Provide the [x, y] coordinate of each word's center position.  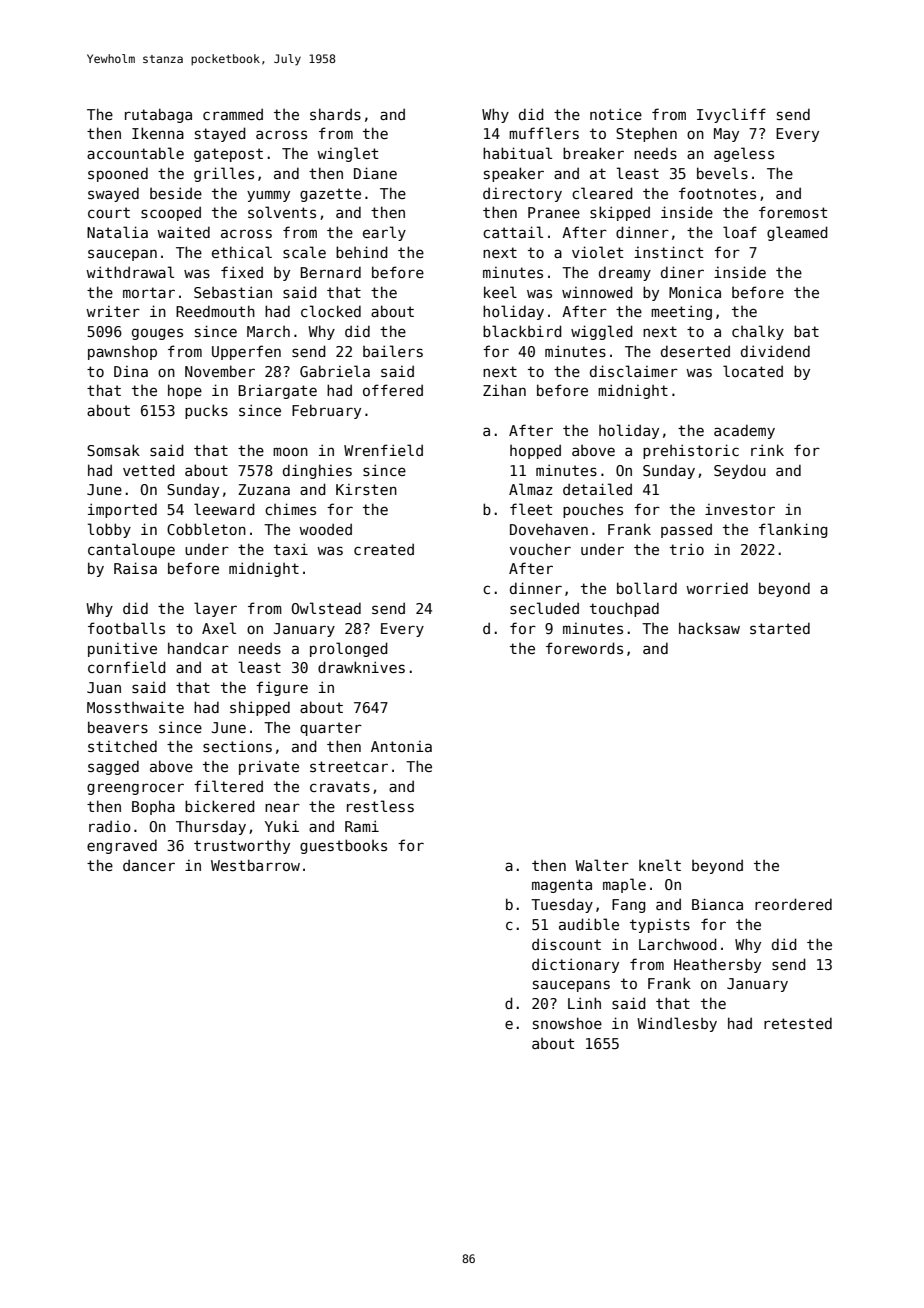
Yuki [282, 826]
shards [335, 114]
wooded [325, 529]
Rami [362, 826]
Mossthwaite [135, 707]
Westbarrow [255, 865]
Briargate [278, 392]
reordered [793, 904]
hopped [535, 451]
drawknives [361, 667]
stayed [220, 134]
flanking [793, 530]
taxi [291, 549]
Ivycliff [731, 115]
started [780, 628]
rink [767, 450]
